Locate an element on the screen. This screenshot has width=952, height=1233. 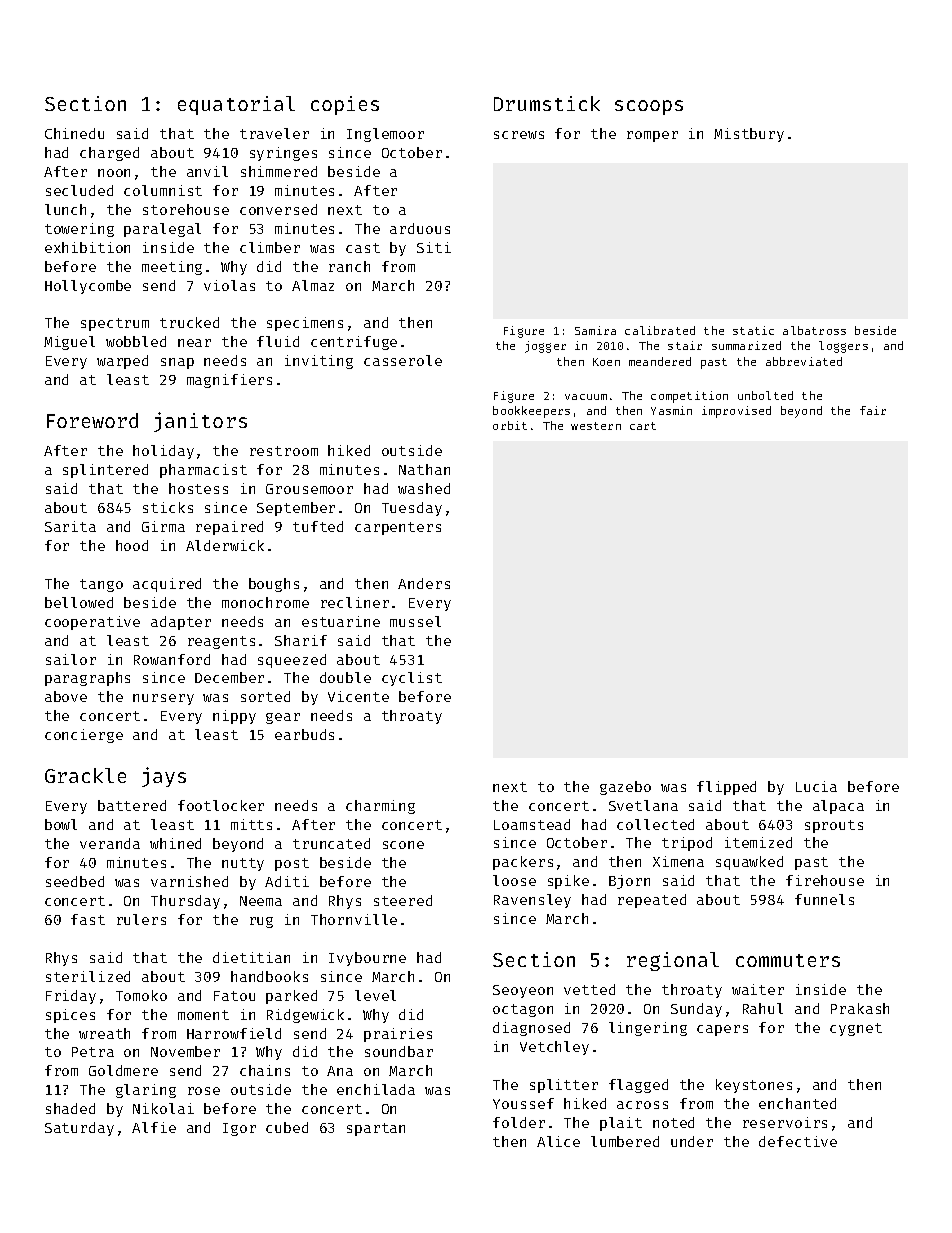
across is located at coordinates (642, 1105).
